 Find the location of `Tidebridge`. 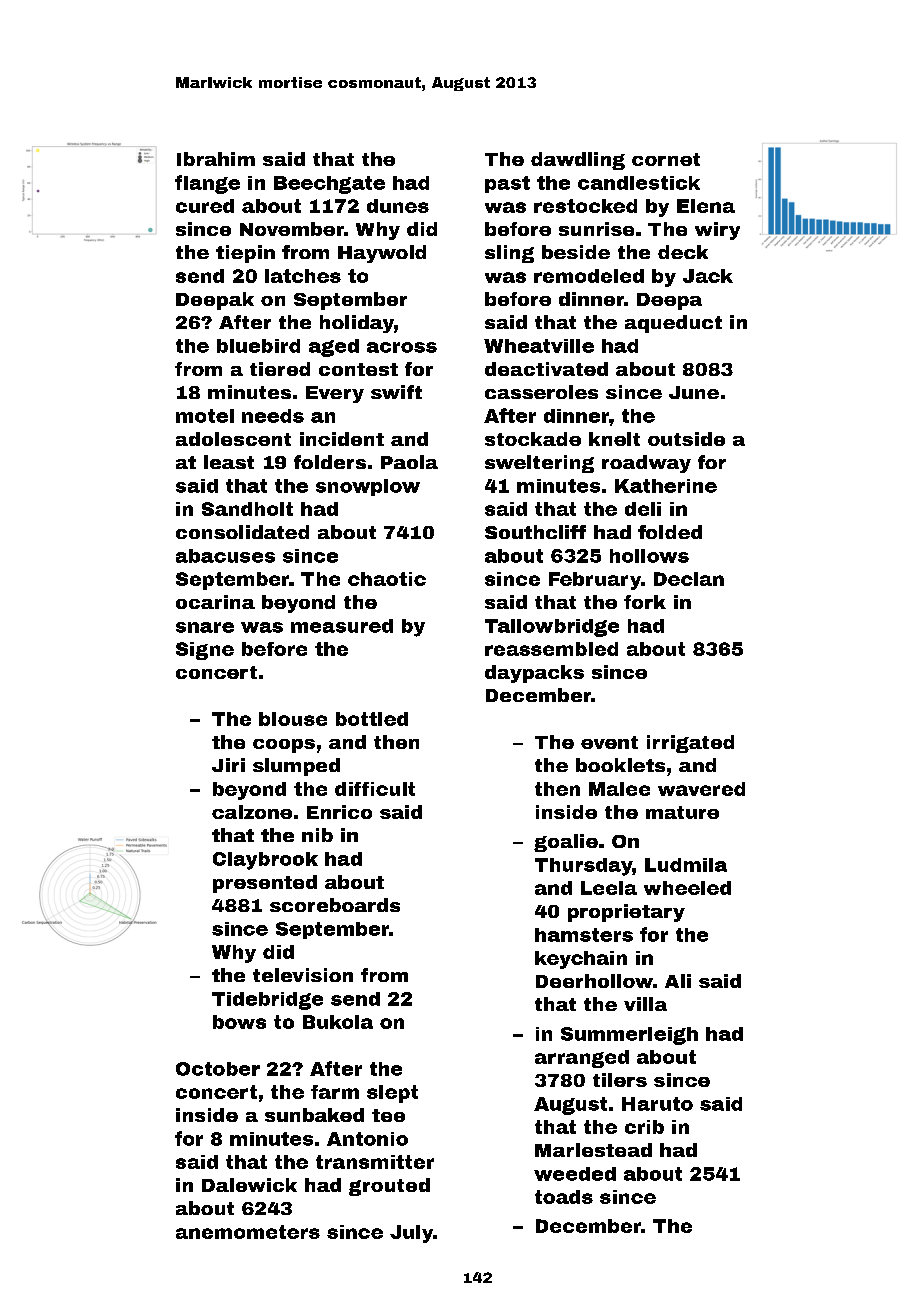

Tidebridge is located at coordinates (267, 1001).
